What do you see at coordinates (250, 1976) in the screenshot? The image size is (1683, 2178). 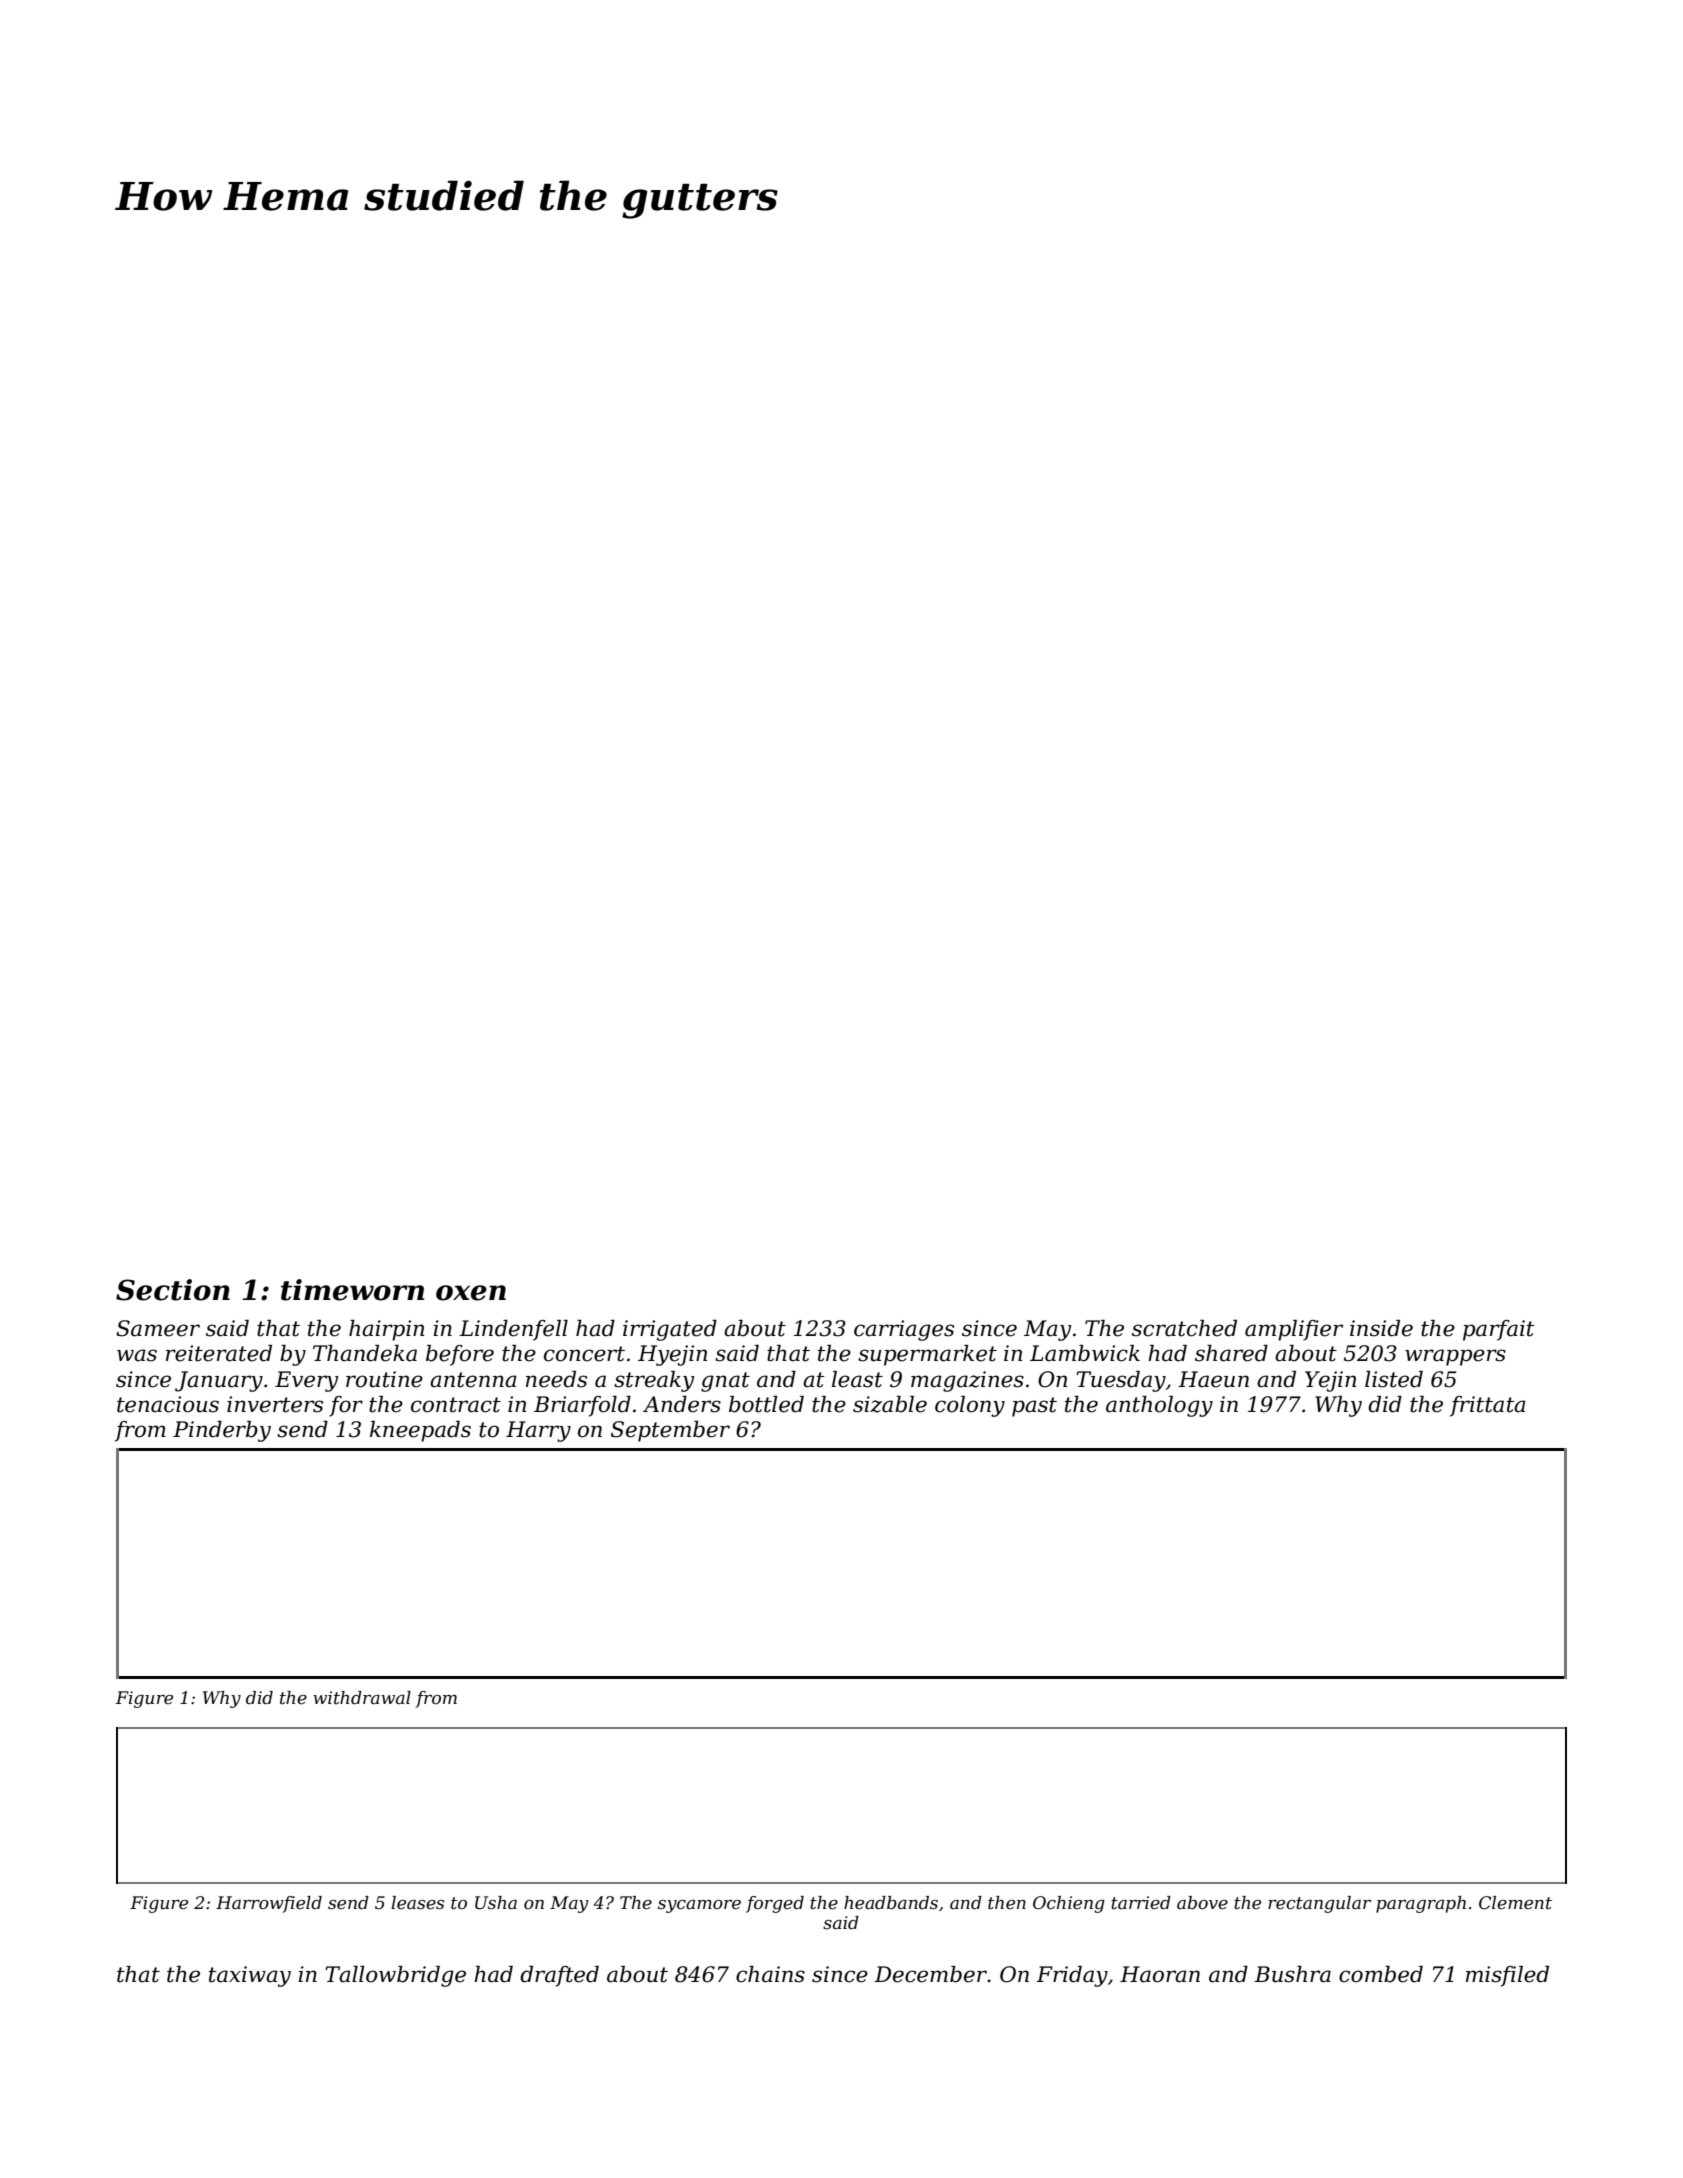 I see `taxiway` at bounding box center [250, 1976].
